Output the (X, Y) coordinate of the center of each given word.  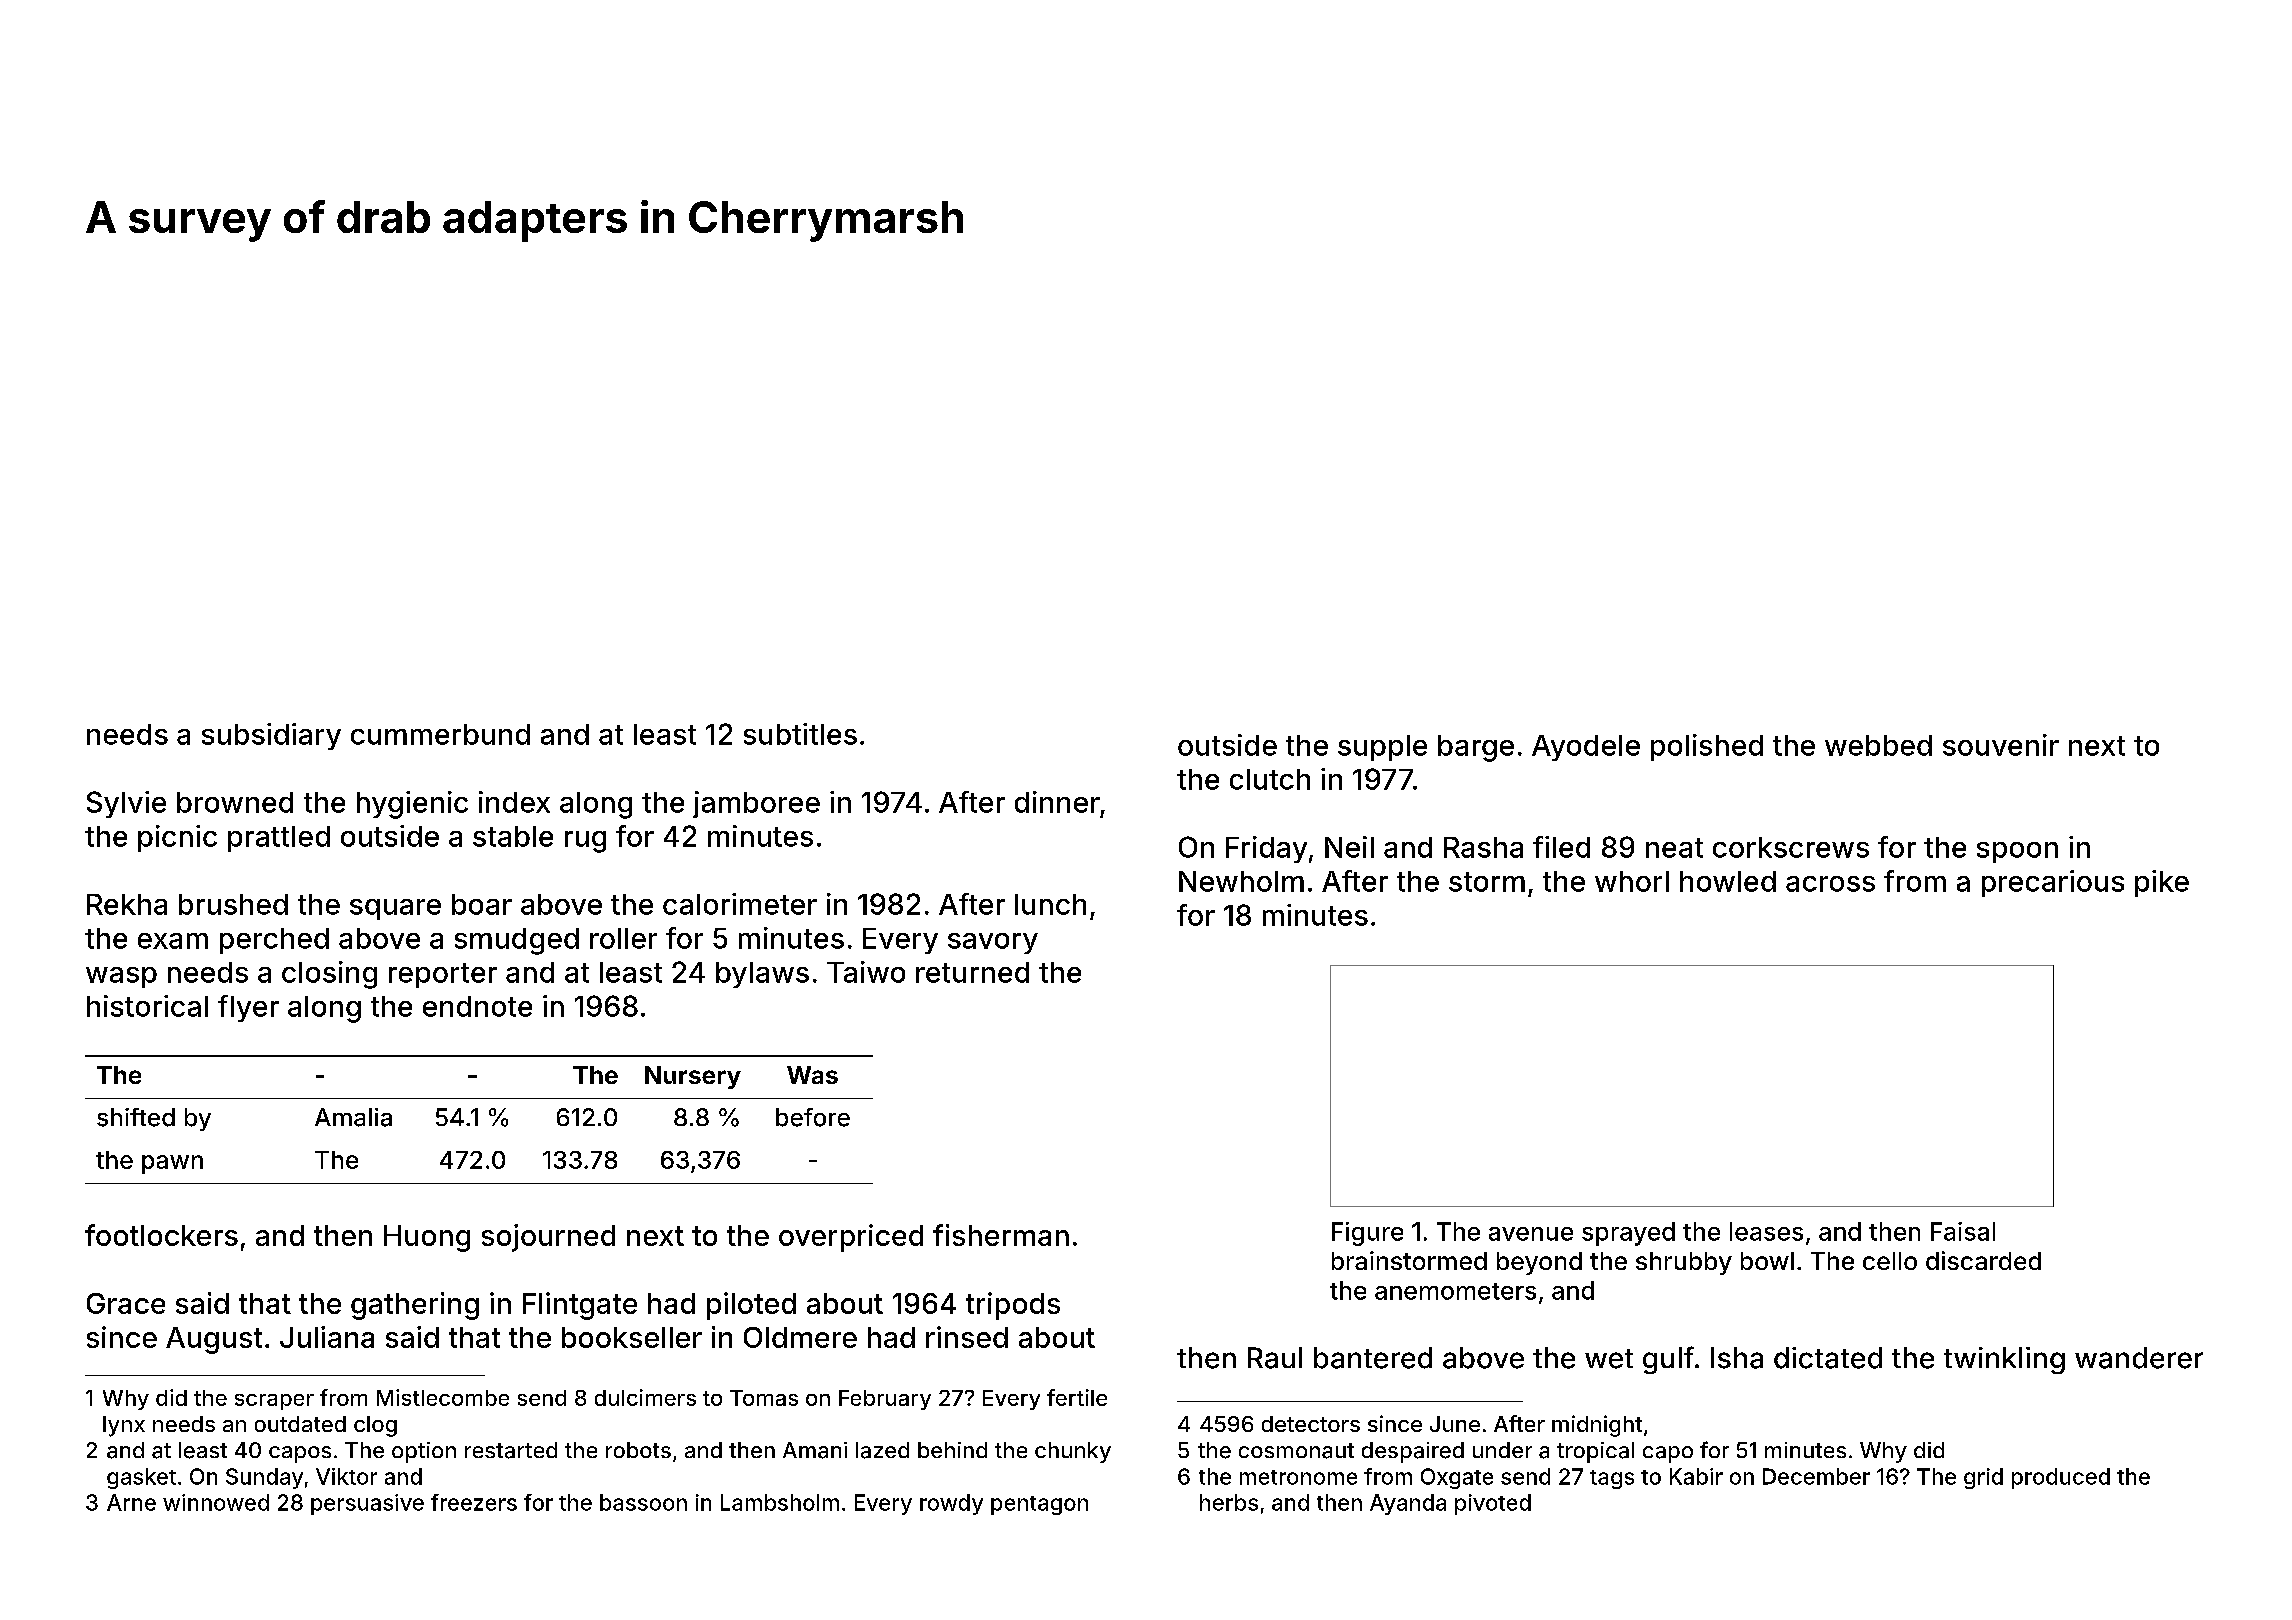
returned (972, 972)
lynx (124, 1426)
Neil (1349, 847)
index (514, 802)
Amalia (353, 1117)
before (813, 1117)
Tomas (764, 1398)
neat (1674, 848)
